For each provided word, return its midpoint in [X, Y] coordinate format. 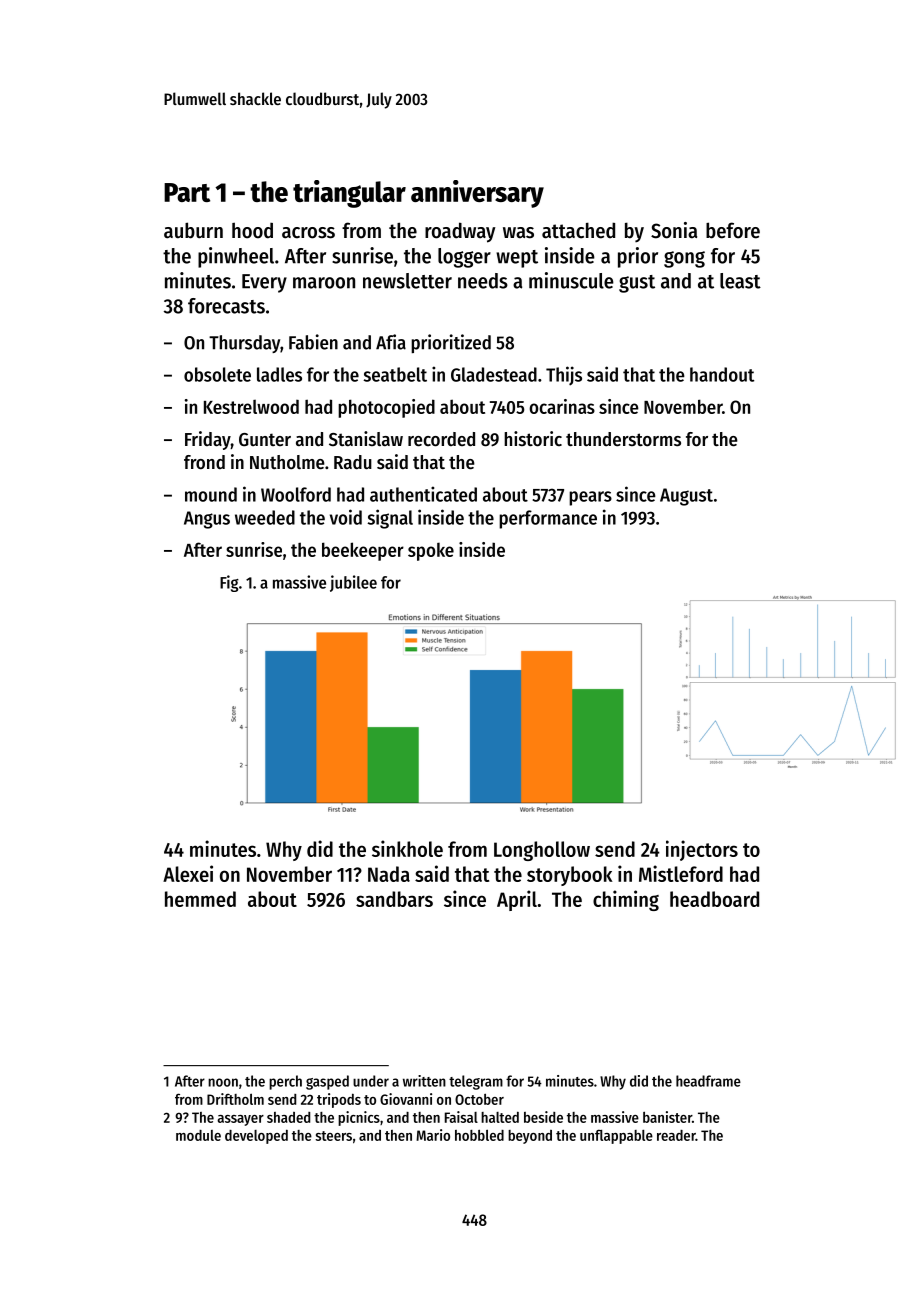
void [346, 517]
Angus [207, 520]
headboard [714, 899]
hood [252, 230]
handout [722, 374]
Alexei [188, 873]
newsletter [407, 281]
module [198, 1135]
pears [590, 498]
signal [390, 519]
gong [684, 259]
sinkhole [407, 848]
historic [533, 439]
